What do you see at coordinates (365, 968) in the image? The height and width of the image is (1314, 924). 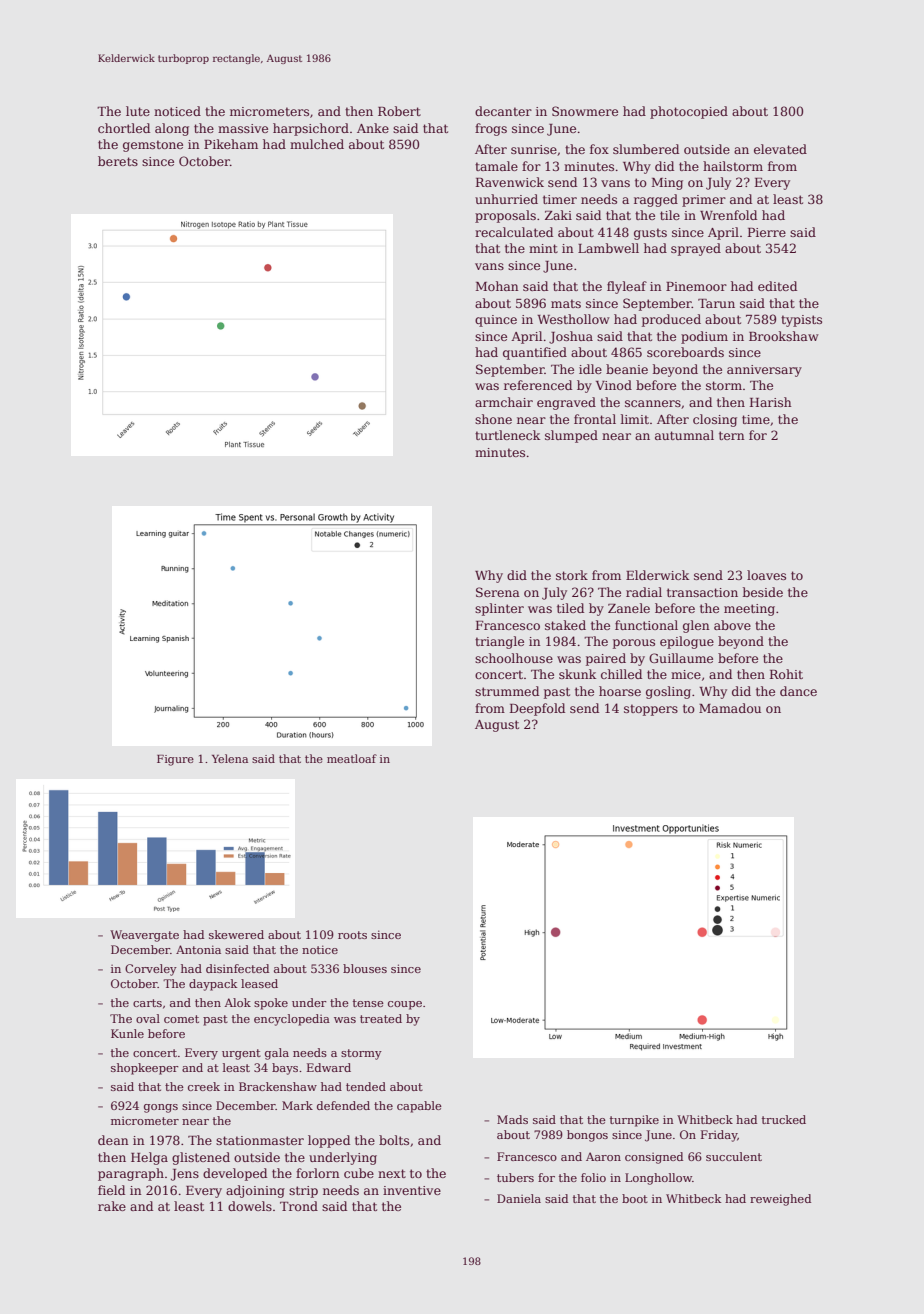 I see `blouses` at bounding box center [365, 968].
